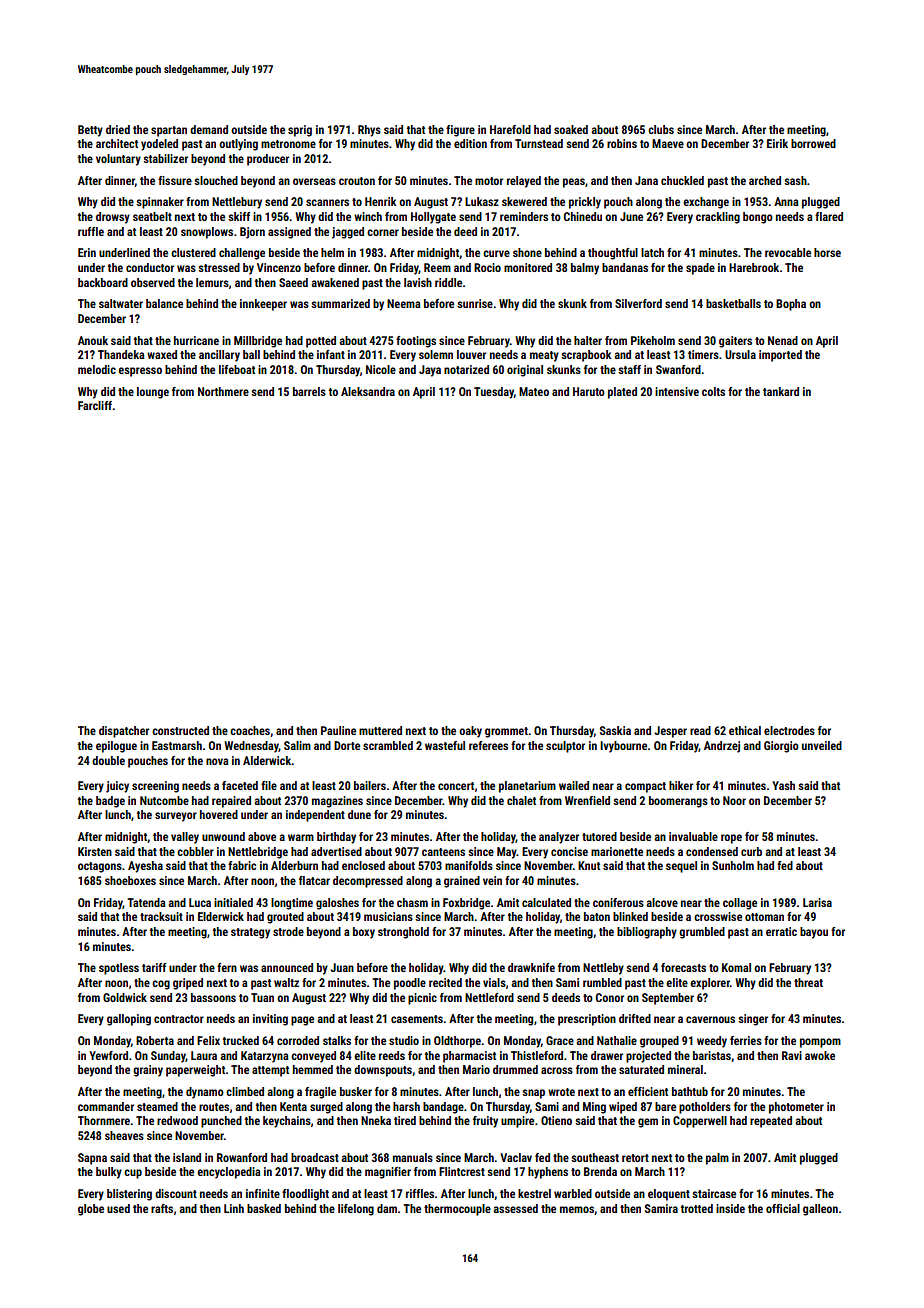 The width and height of the document is (924, 1308). What do you see at coordinates (781, 391) in the document?
I see `tankard` at bounding box center [781, 391].
